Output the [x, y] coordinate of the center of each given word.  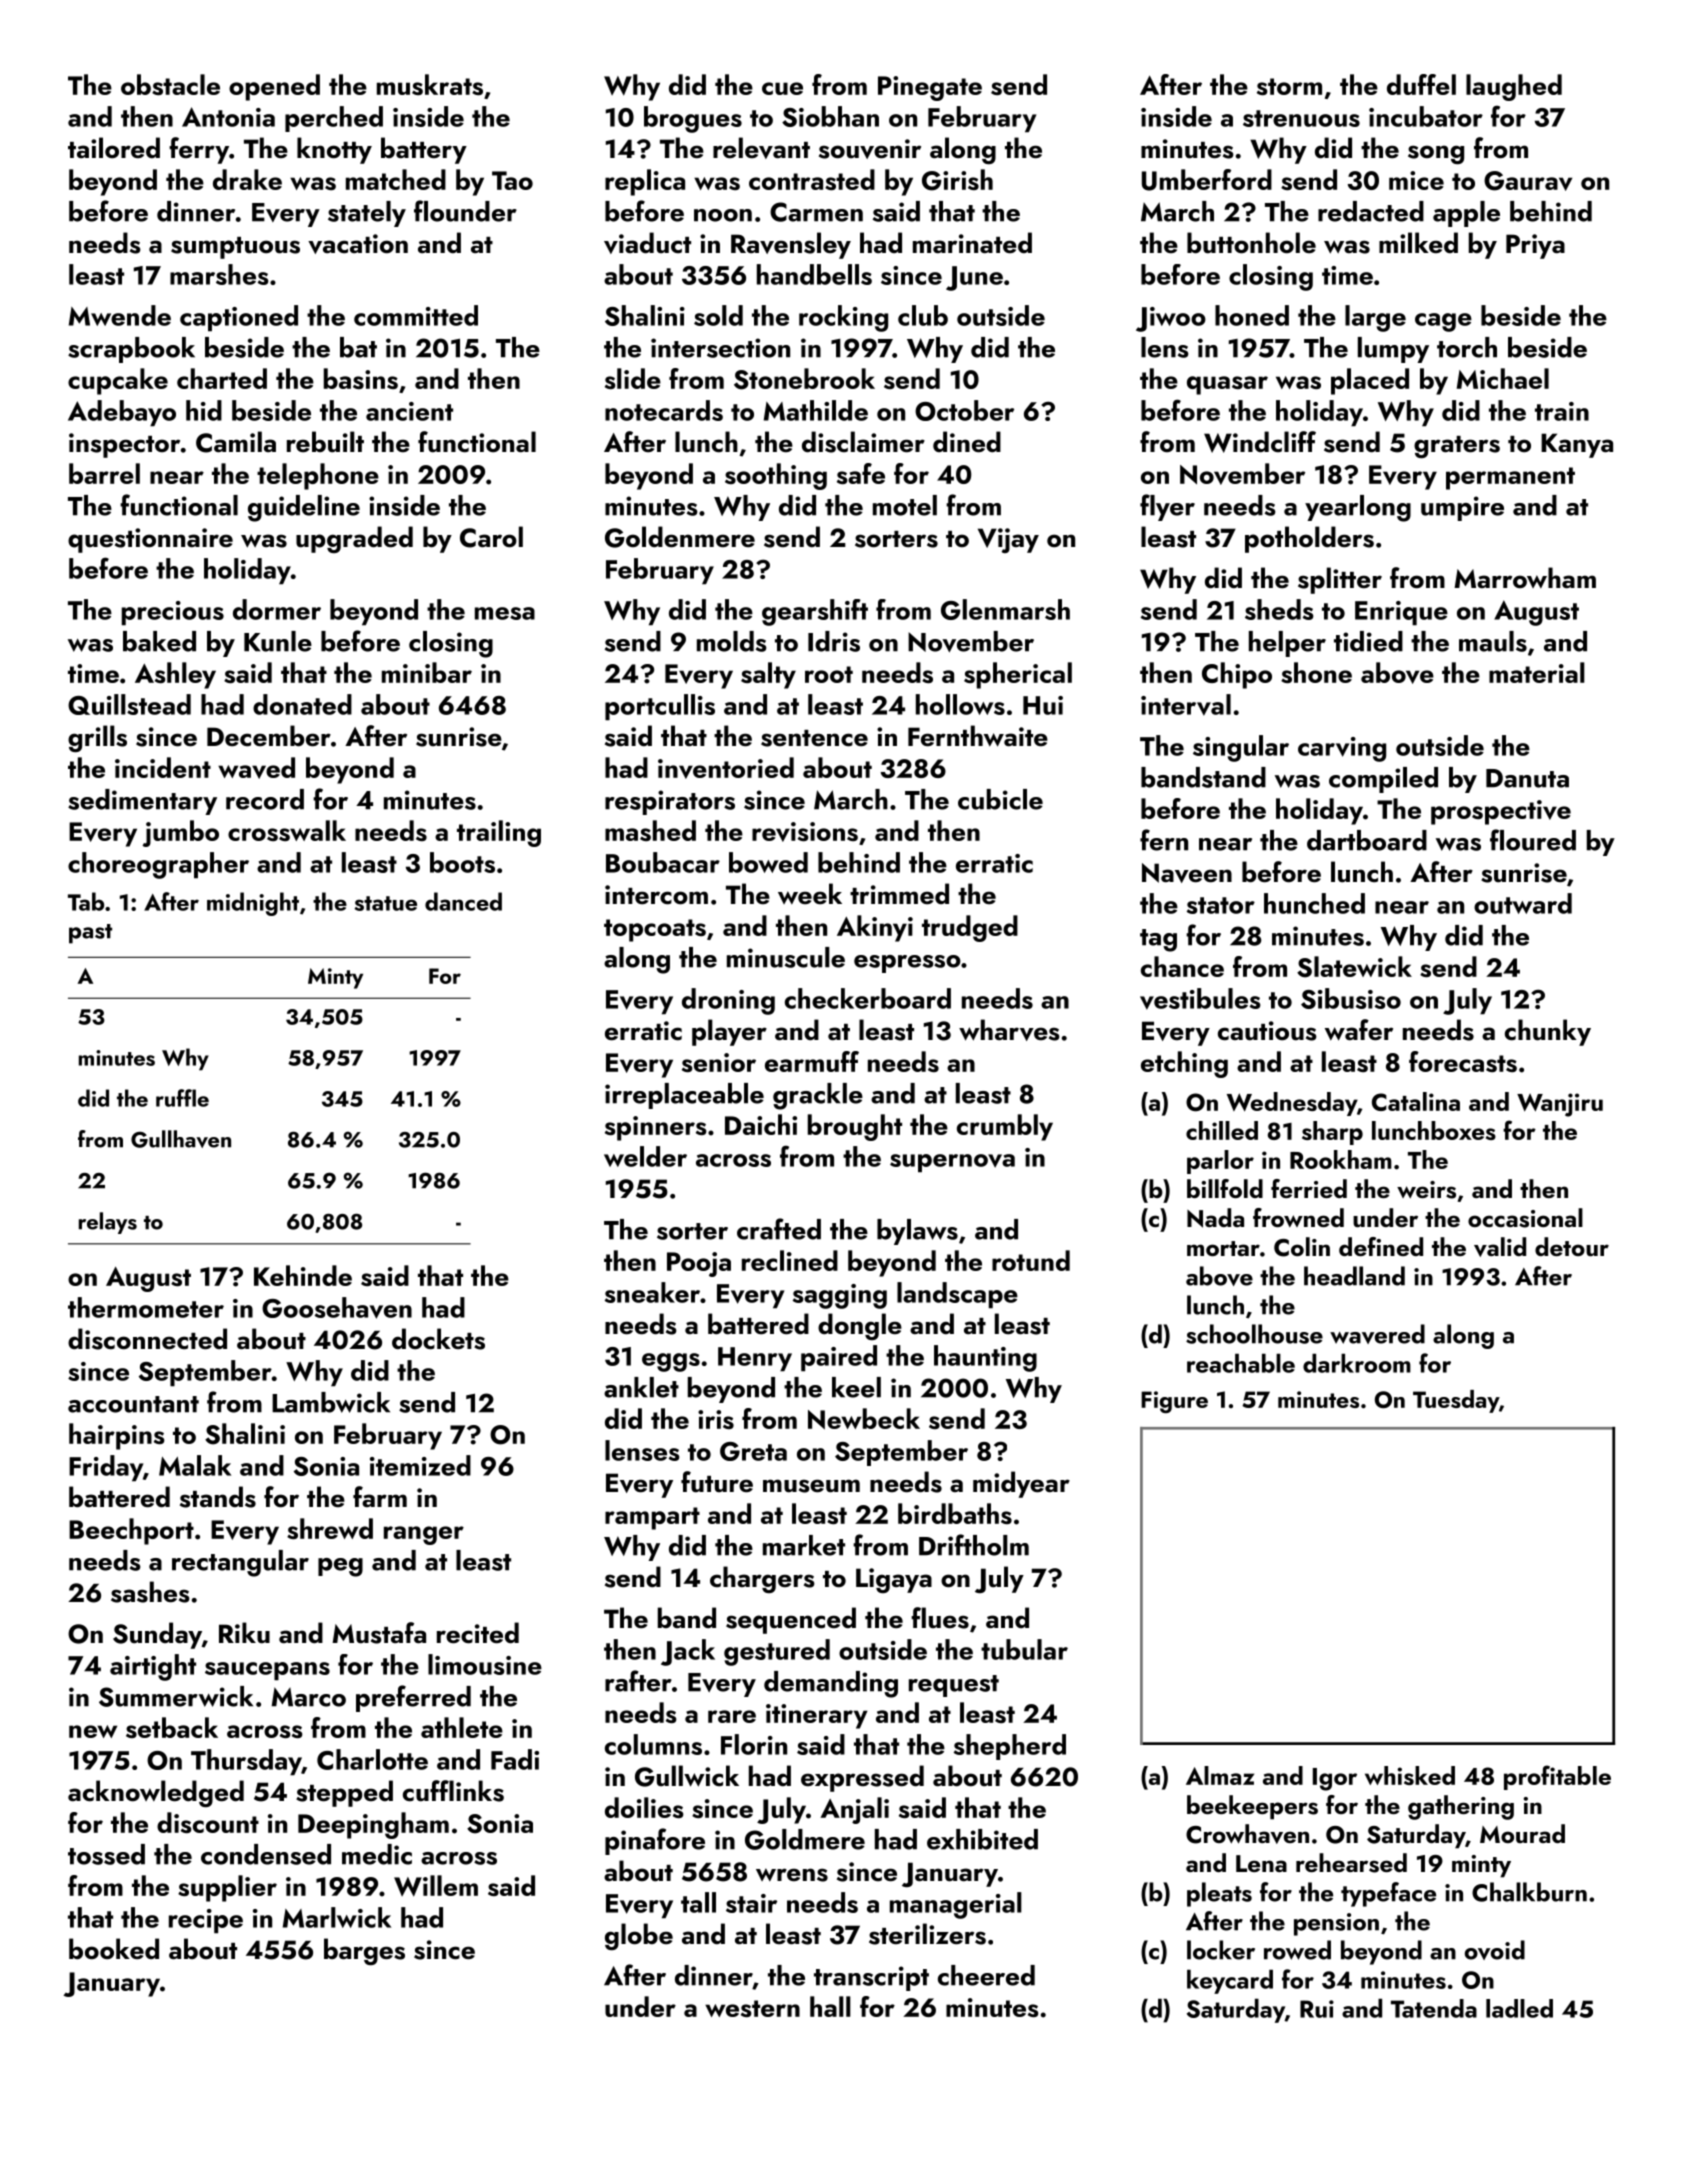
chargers [762, 1579]
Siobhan [830, 116]
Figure [1174, 1402]
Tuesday [1456, 1401]
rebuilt [325, 442]
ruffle [182, 1098]
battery [424, 150]
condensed [266, 1854]
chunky [1548, 1032]
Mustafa [379, 1633]
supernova [952, 1163]
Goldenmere [680, 537]
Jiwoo [1171, 319]
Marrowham [1525, 578]
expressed [862, 1778]
